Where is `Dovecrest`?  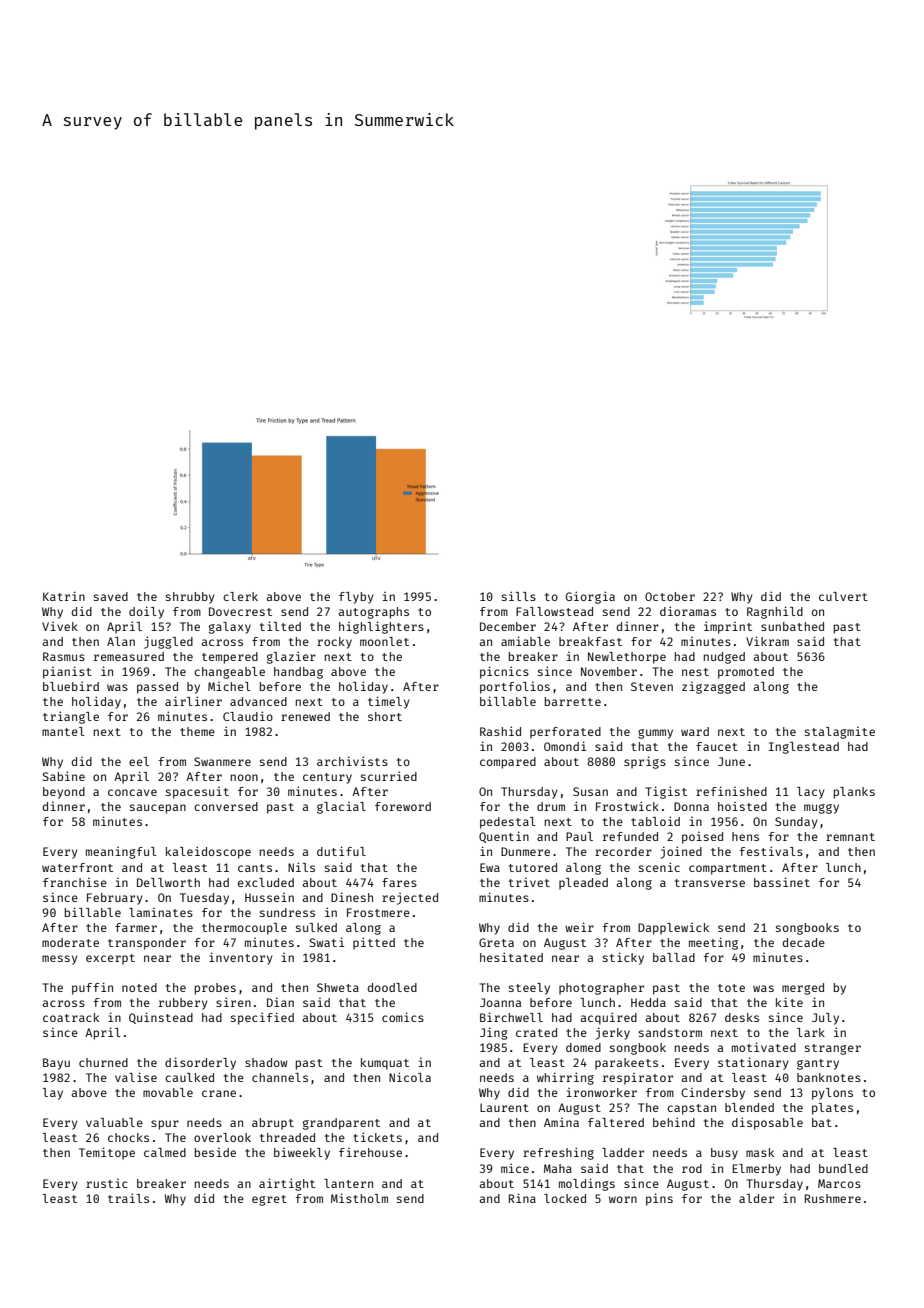 Dovecrest is located at coordinates (240, 611).
